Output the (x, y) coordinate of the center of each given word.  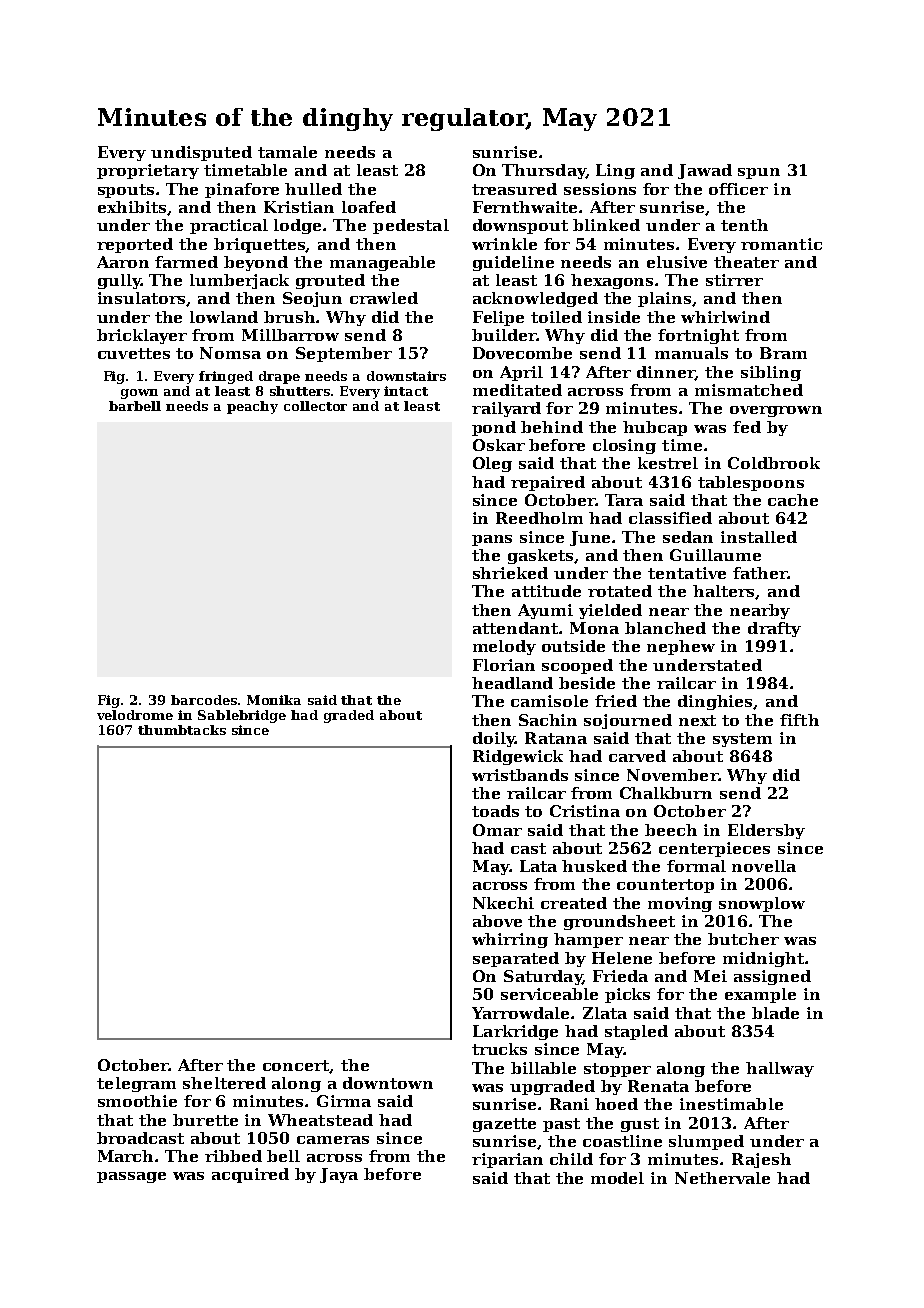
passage (131, 1177)
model (617, 1178)
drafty (774, 629)
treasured (514, 189)
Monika (274, 700)
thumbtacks (182, 730)
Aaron (123, 262)
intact (406, 391)
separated (516, 959)
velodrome (135, 715)
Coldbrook (774, 463)
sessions (600, 189)
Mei (710, 976)
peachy (252, 407)
